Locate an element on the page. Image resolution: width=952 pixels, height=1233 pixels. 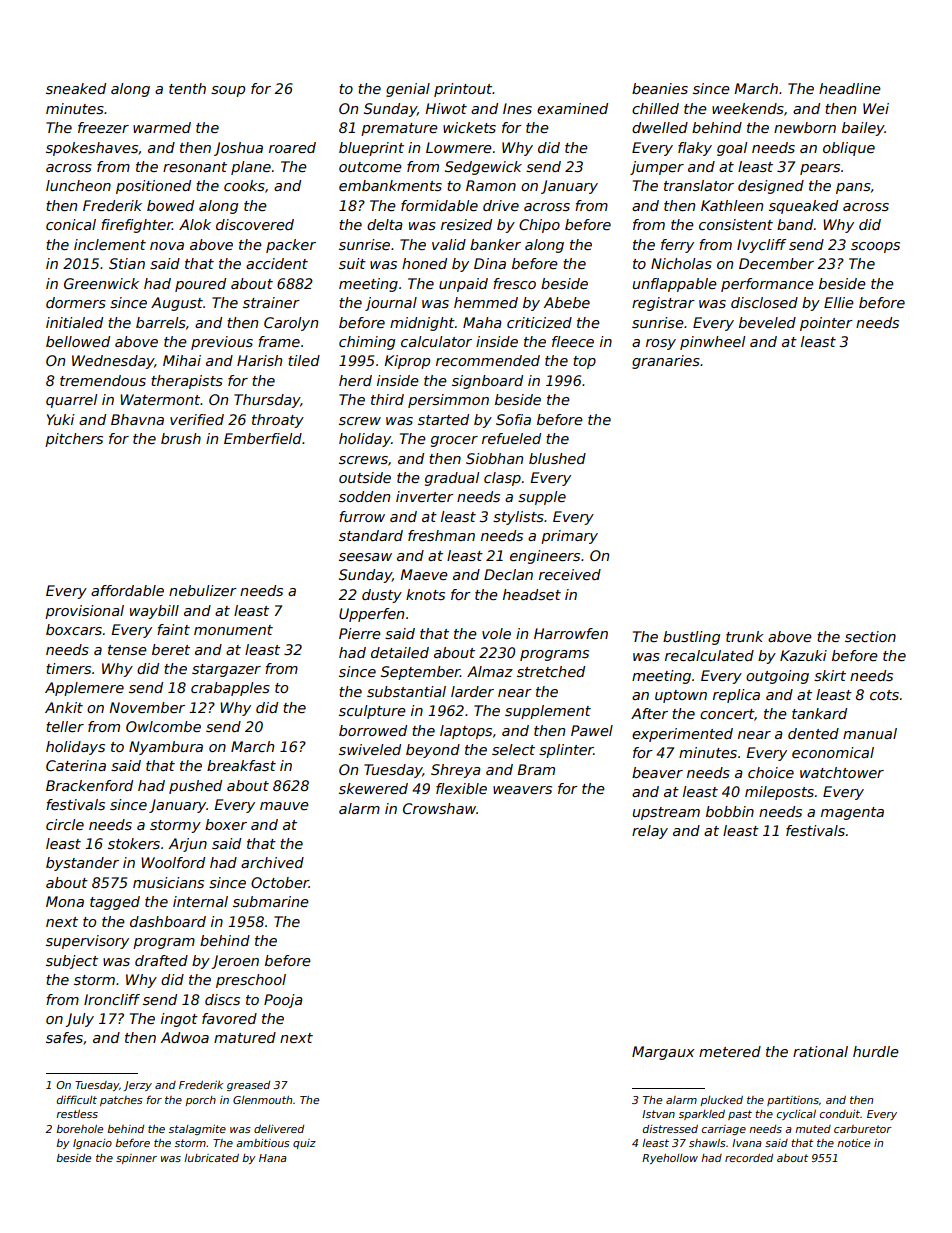
borehole is located at coordinates (79, 1129).
